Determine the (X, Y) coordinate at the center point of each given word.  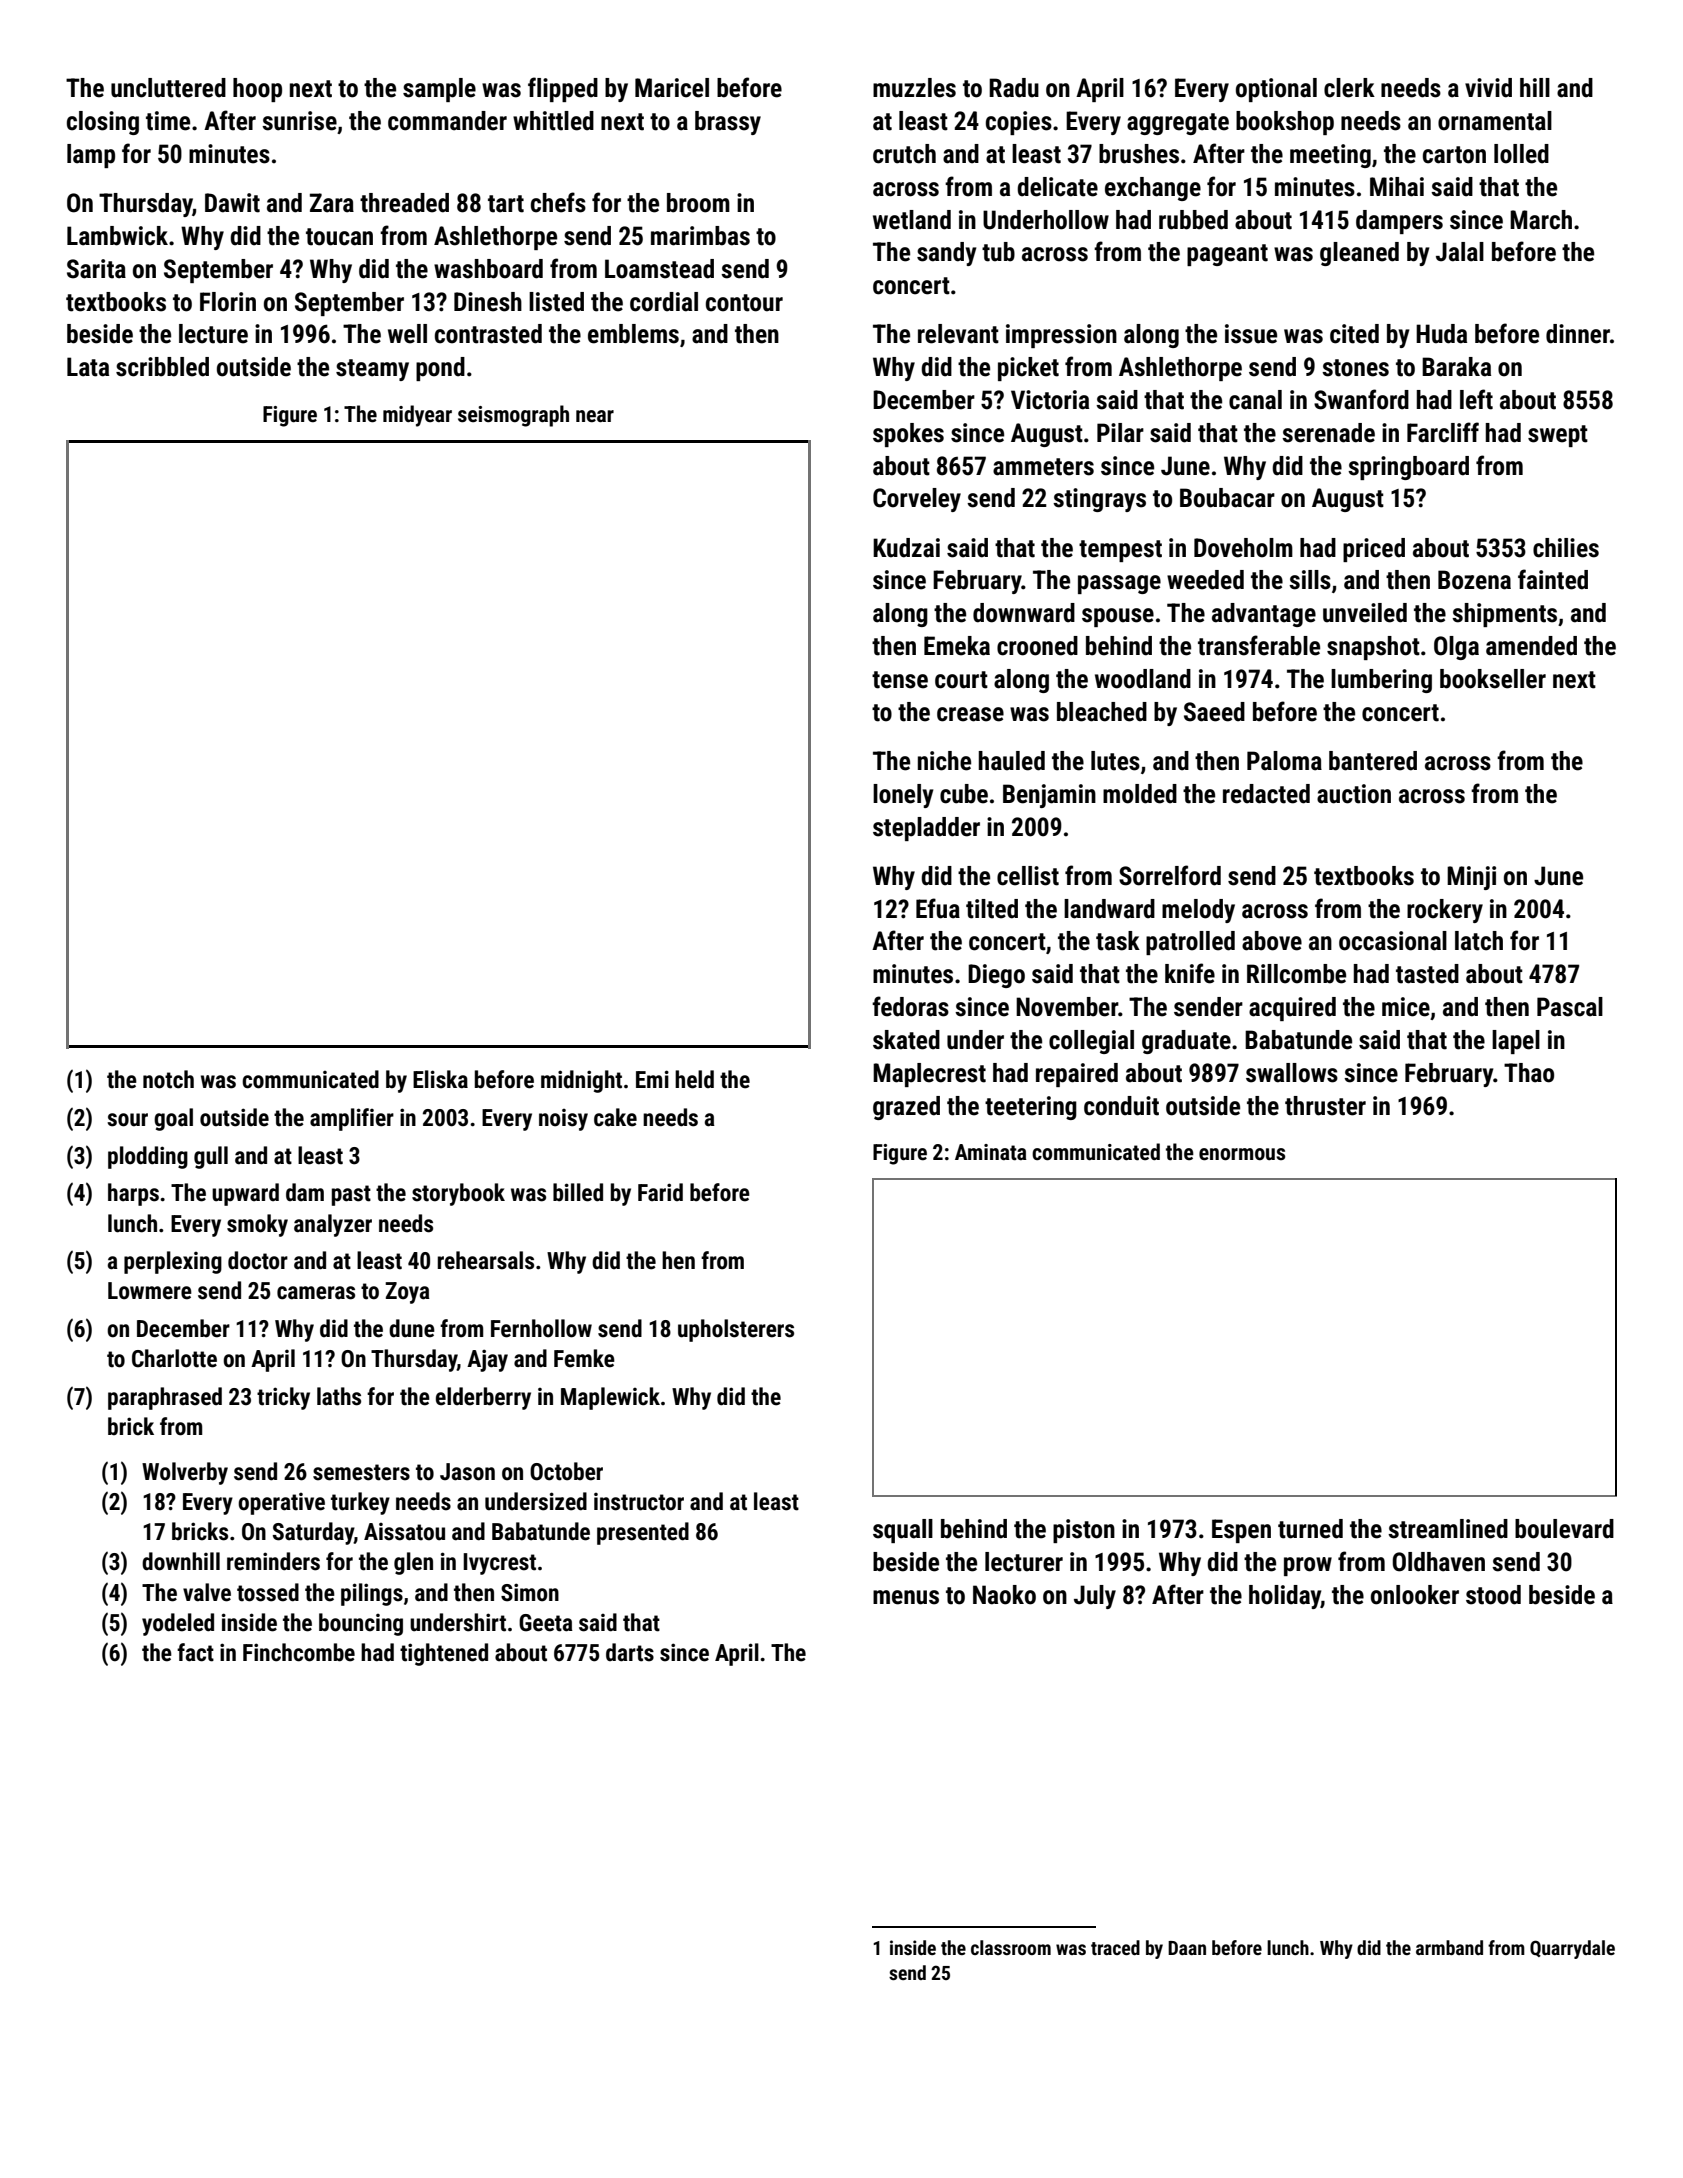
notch (168, 1079)
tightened (444, 1654)
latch (1479, 941)
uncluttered (168, 88)
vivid (1488, 88)
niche (944, 761)
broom (698, 203)
